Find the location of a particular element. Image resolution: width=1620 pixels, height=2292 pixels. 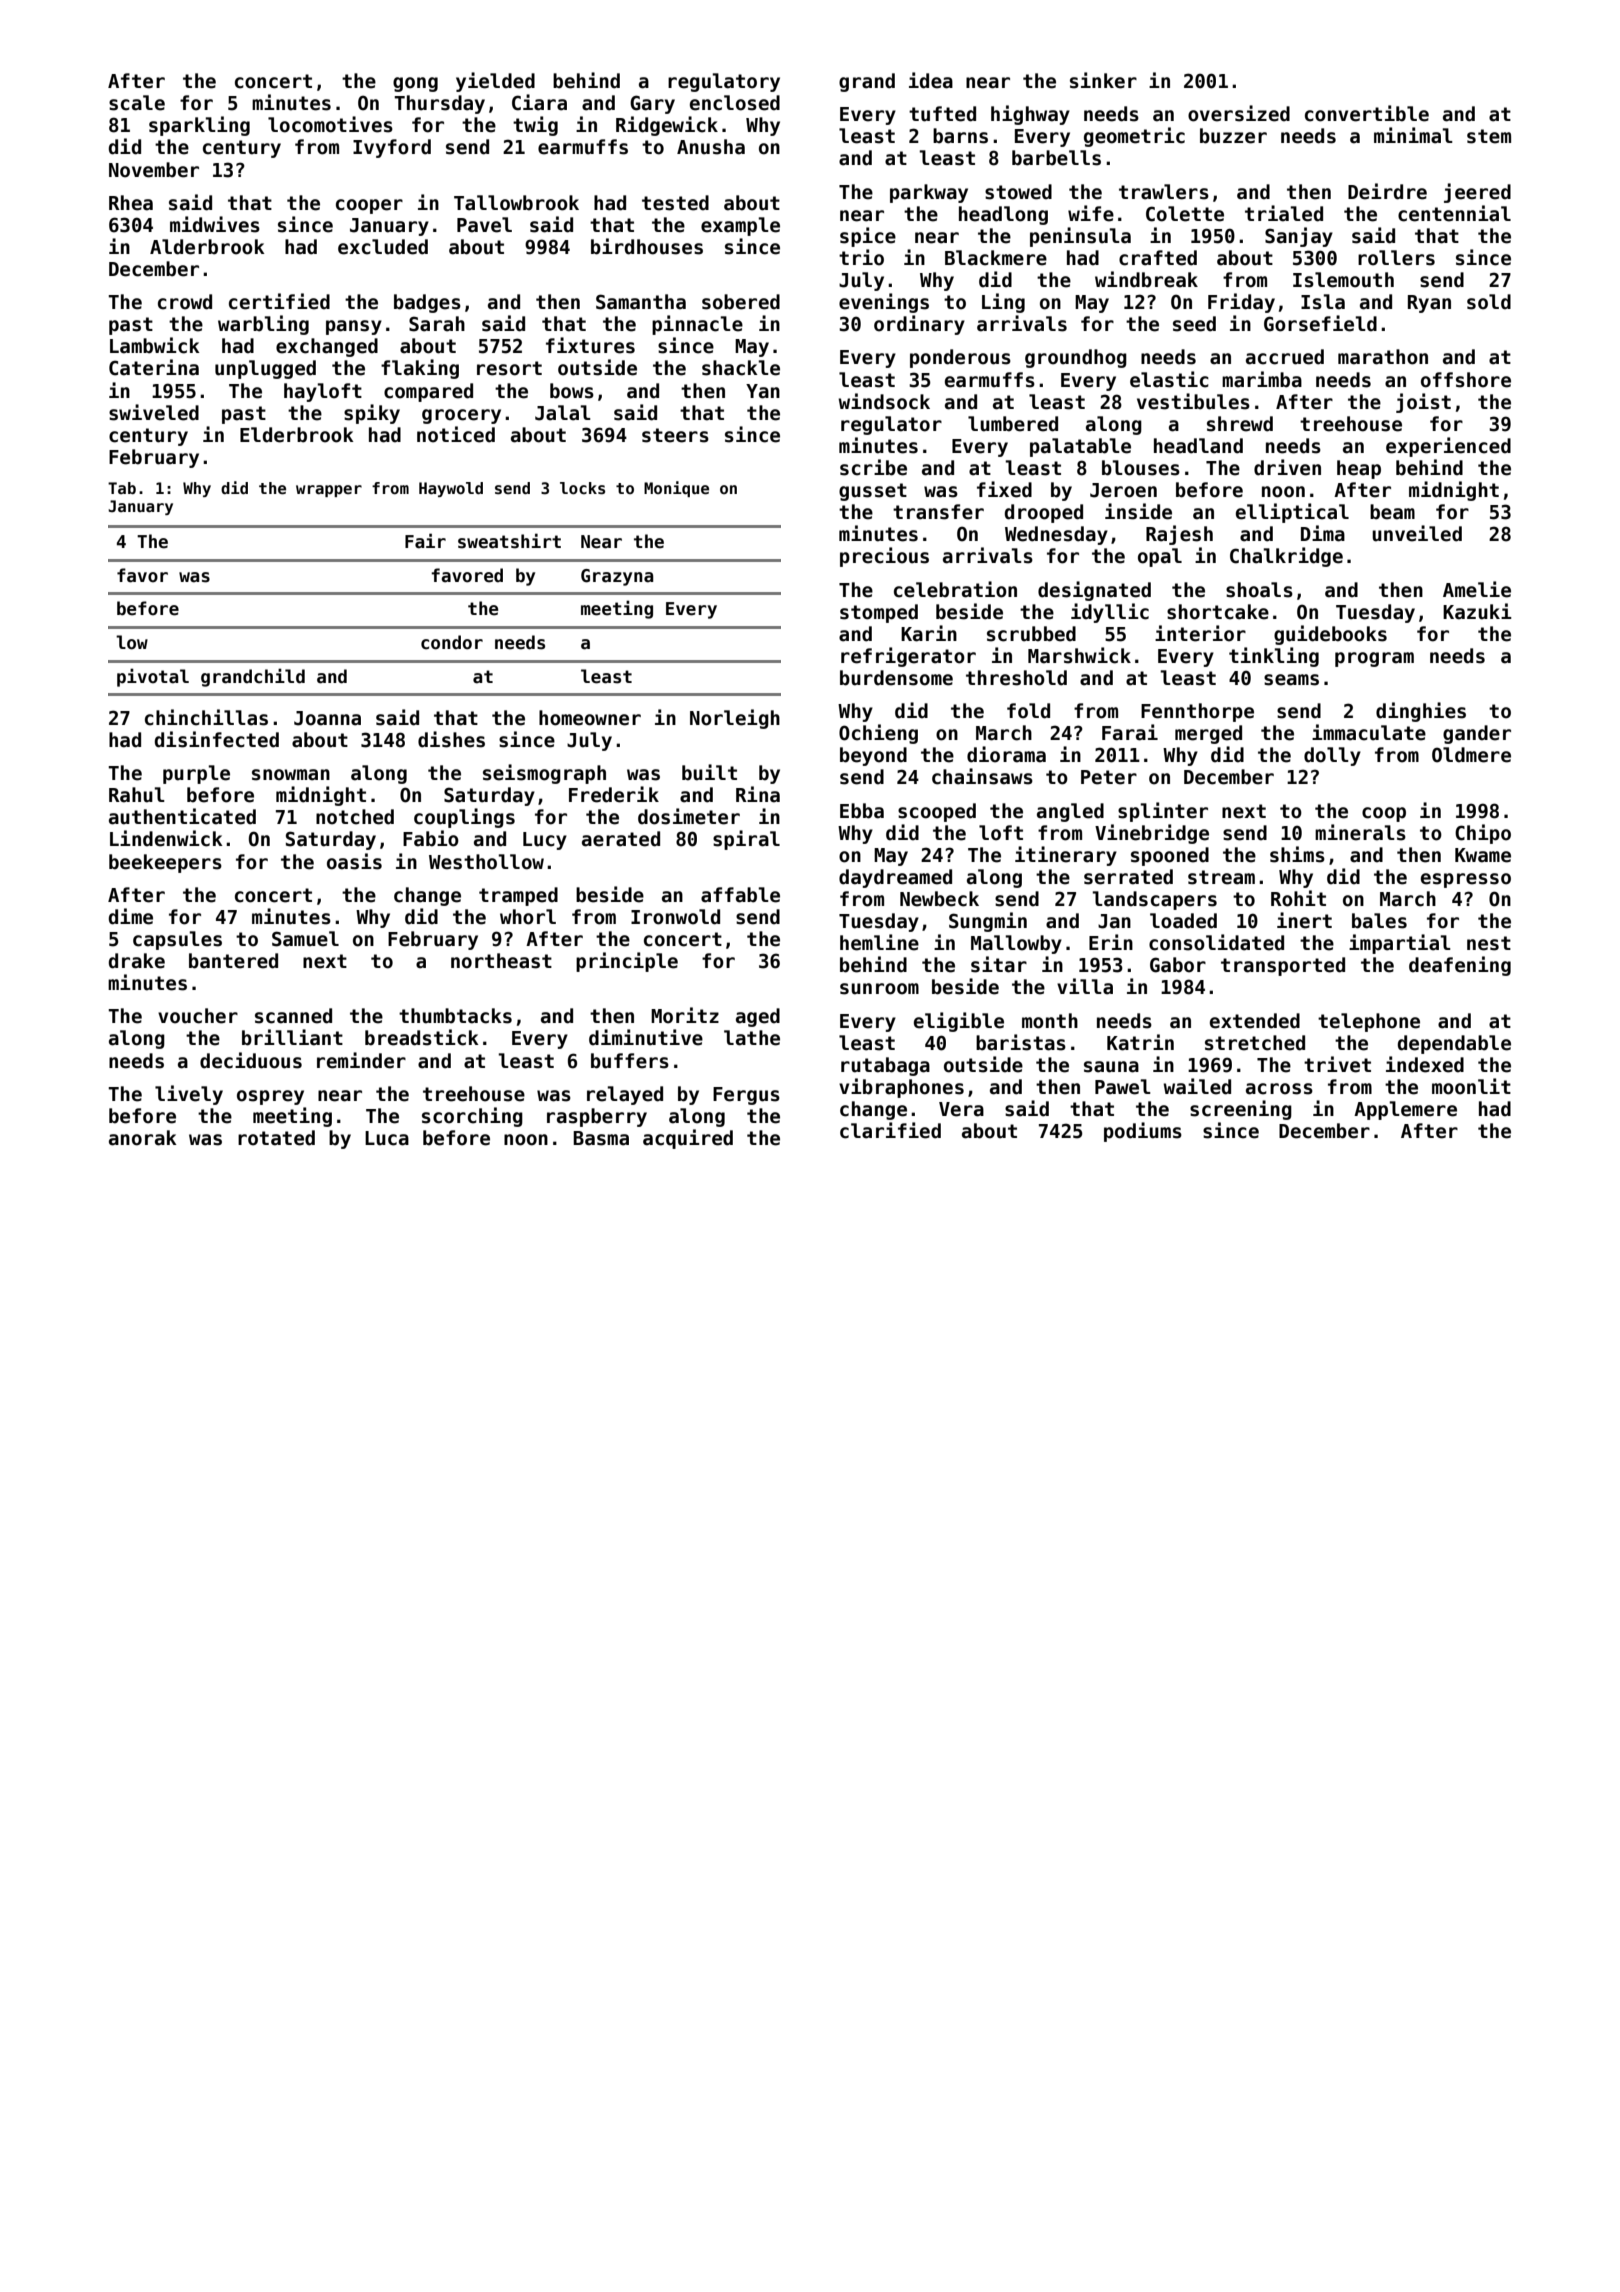

Ivyford is located at coordinates (392, 148).
